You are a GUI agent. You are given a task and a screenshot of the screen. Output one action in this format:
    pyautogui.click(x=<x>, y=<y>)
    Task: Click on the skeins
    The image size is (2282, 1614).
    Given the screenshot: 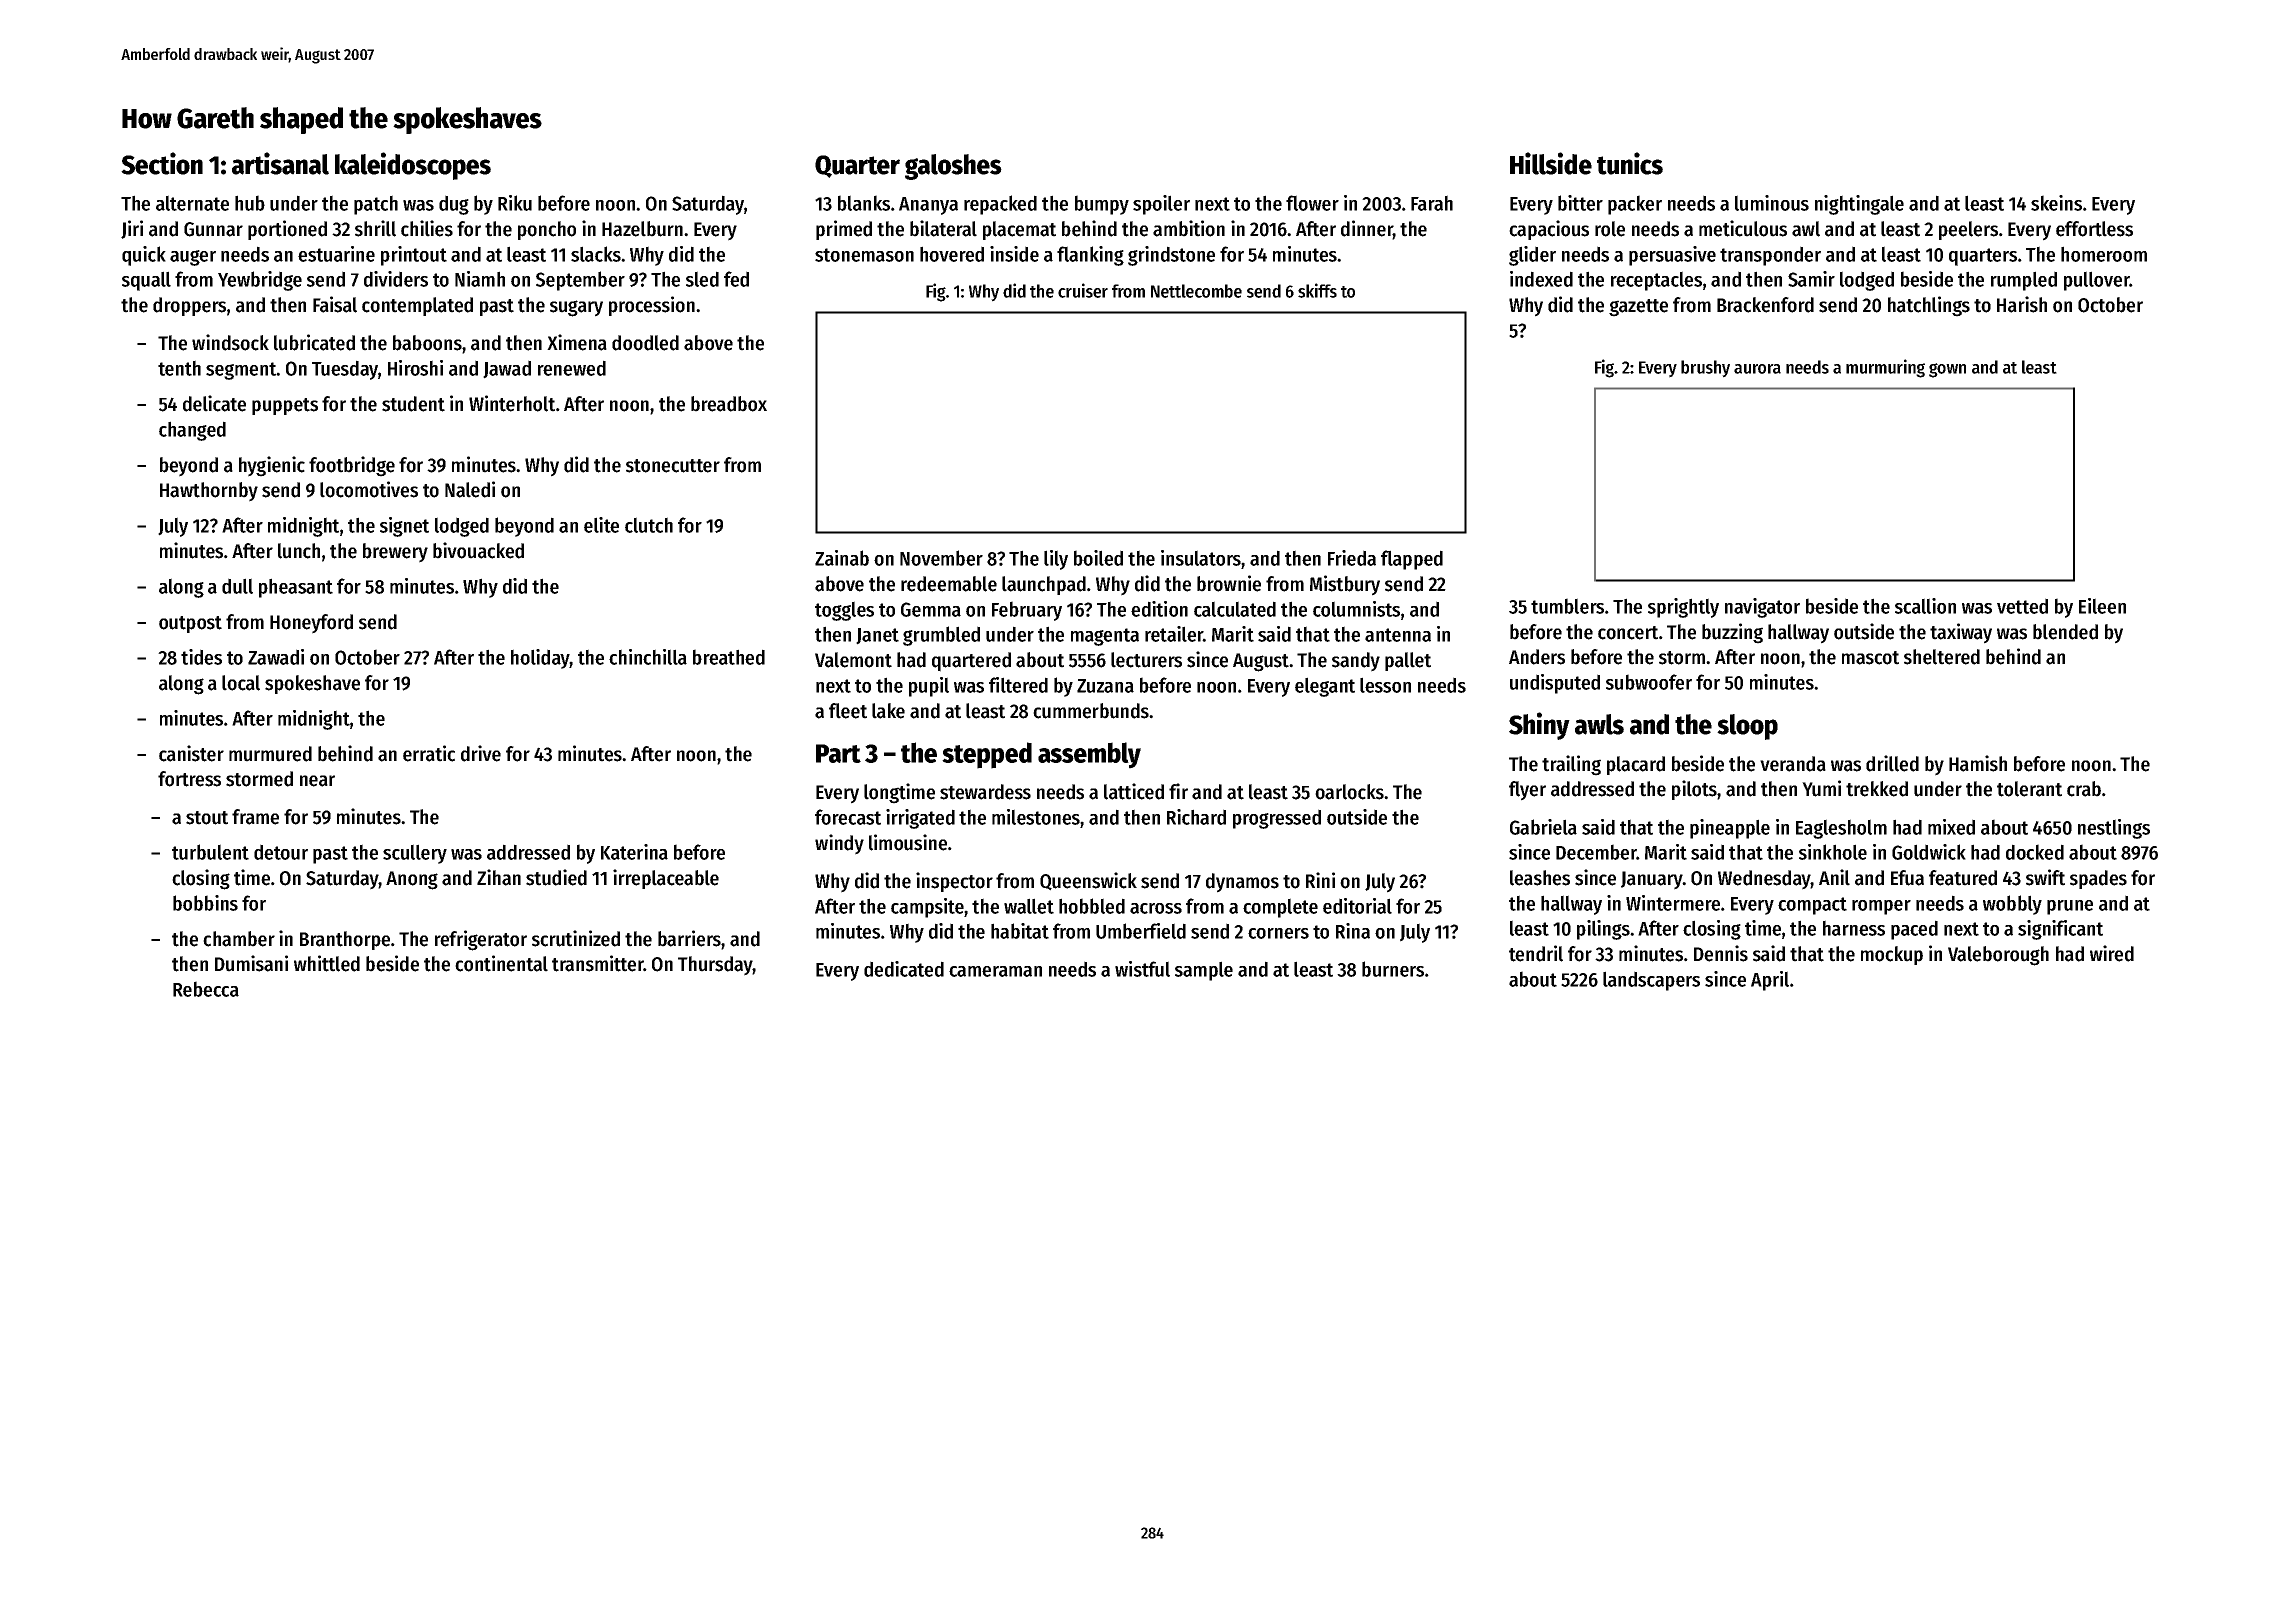 What is the action you would take?
    pyautogui.click(x=2056, y=203)
